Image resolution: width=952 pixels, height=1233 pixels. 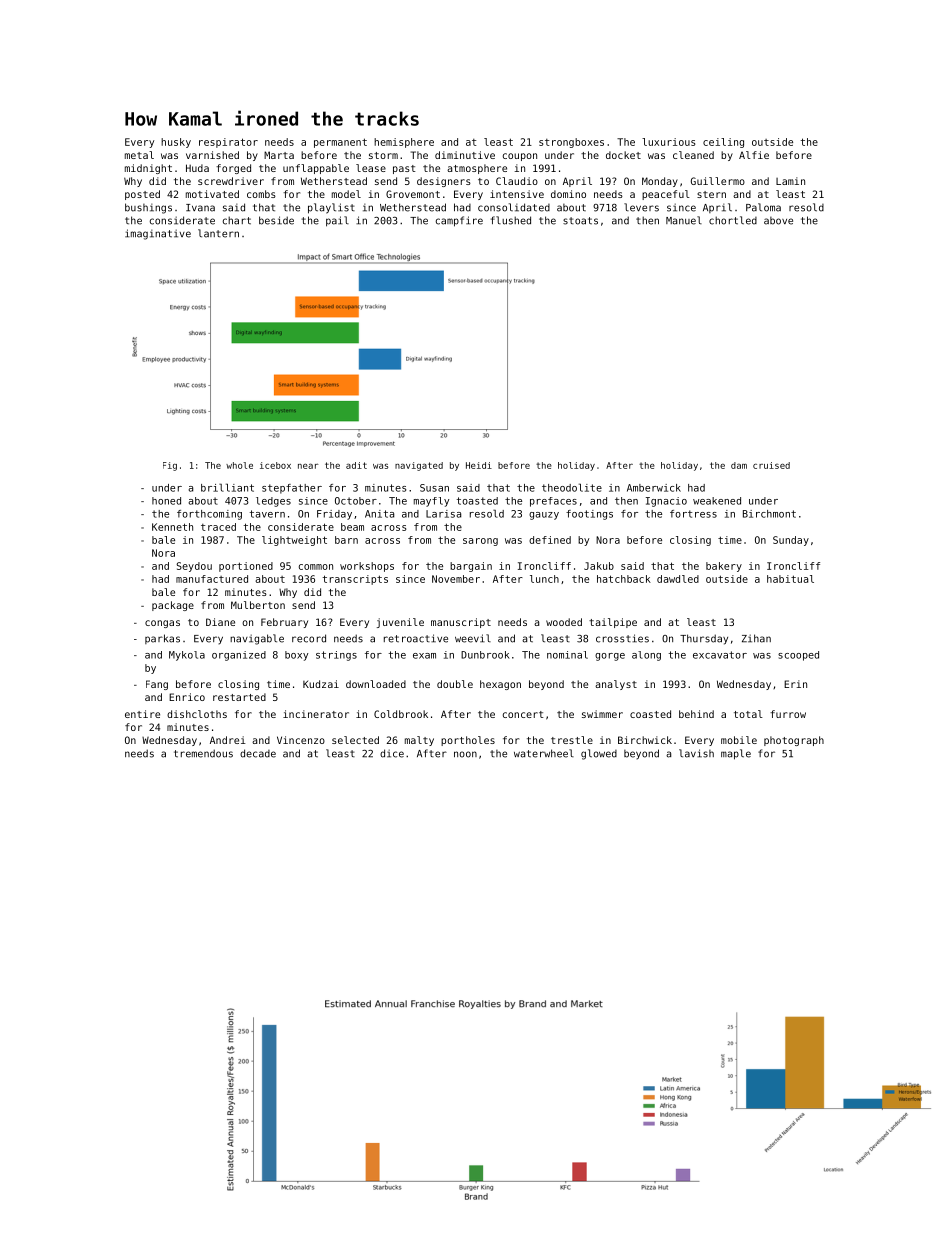 What do you see at coordinates (239, 697) in the document?
I see `restarted` at bounding box center [239, 697].
